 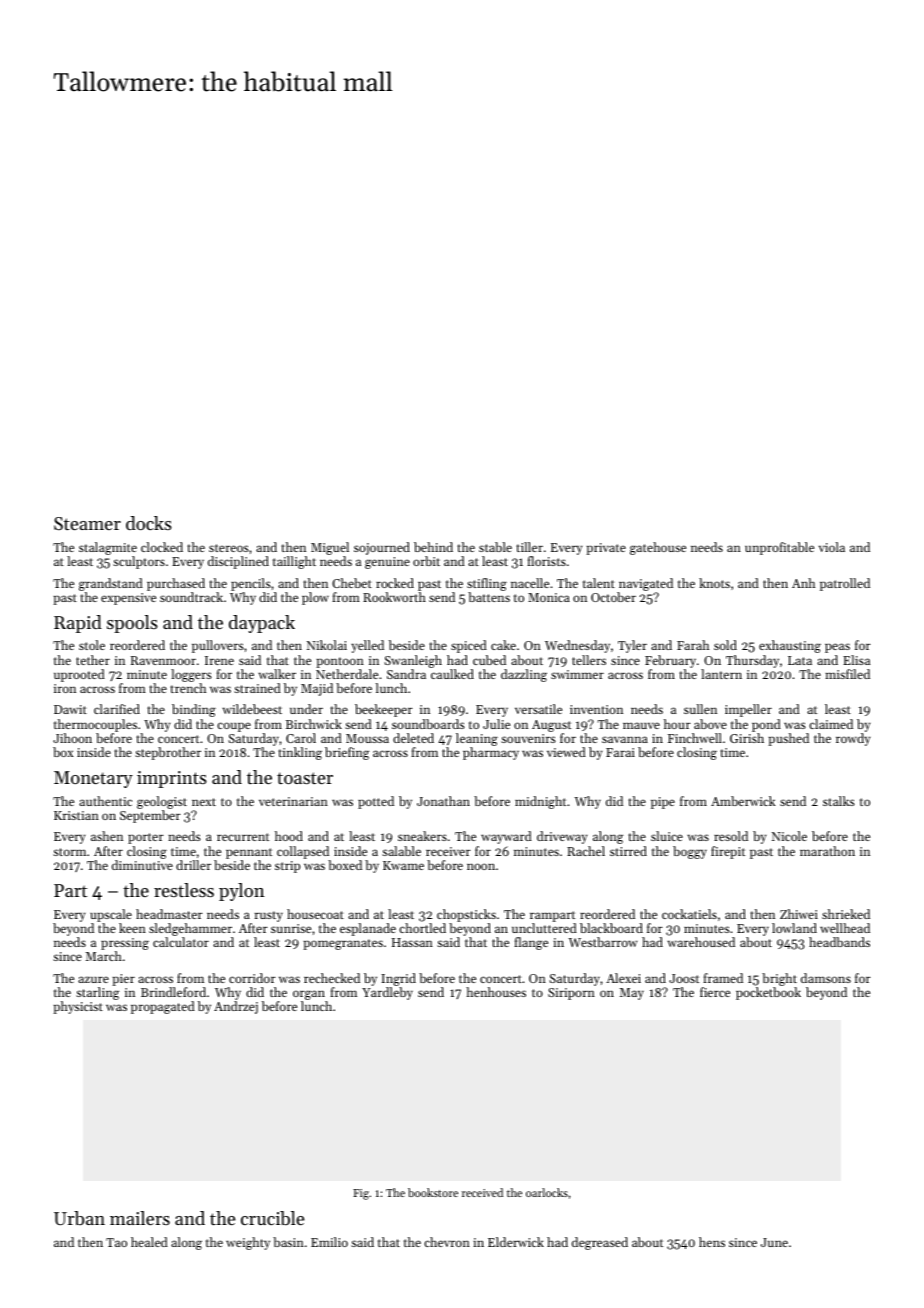 I want to click on Farai, so click(x=620, y=752).
